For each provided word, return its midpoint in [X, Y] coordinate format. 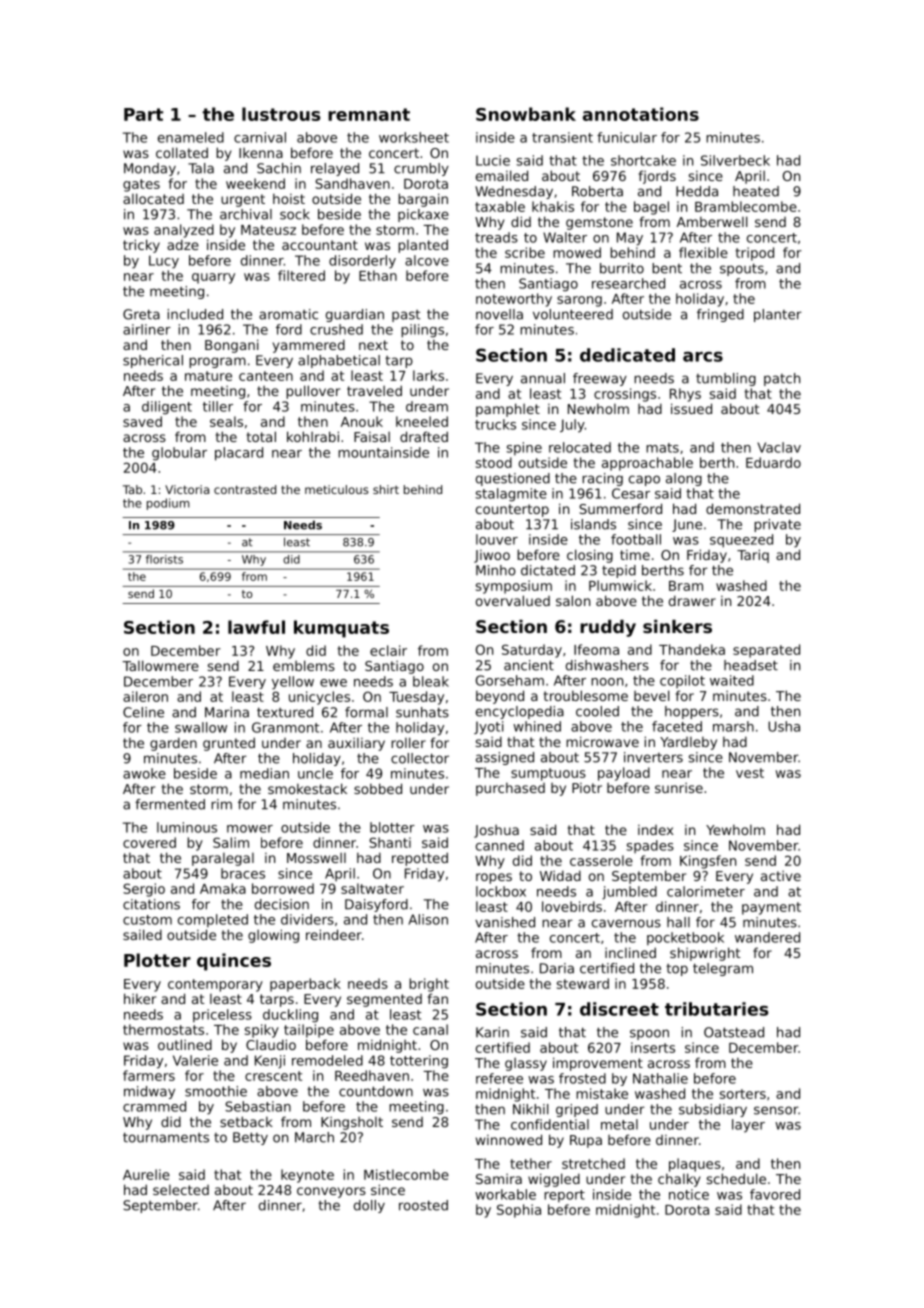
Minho [496, 570]
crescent [273, 1076]
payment [771, 908]
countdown [376, 1091]
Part [143, 114]
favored [775, 1194]
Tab [132, 489]
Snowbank [526, 114]
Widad [560, 875]
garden [173, 744]
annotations [641, 114]
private [777, 525]
